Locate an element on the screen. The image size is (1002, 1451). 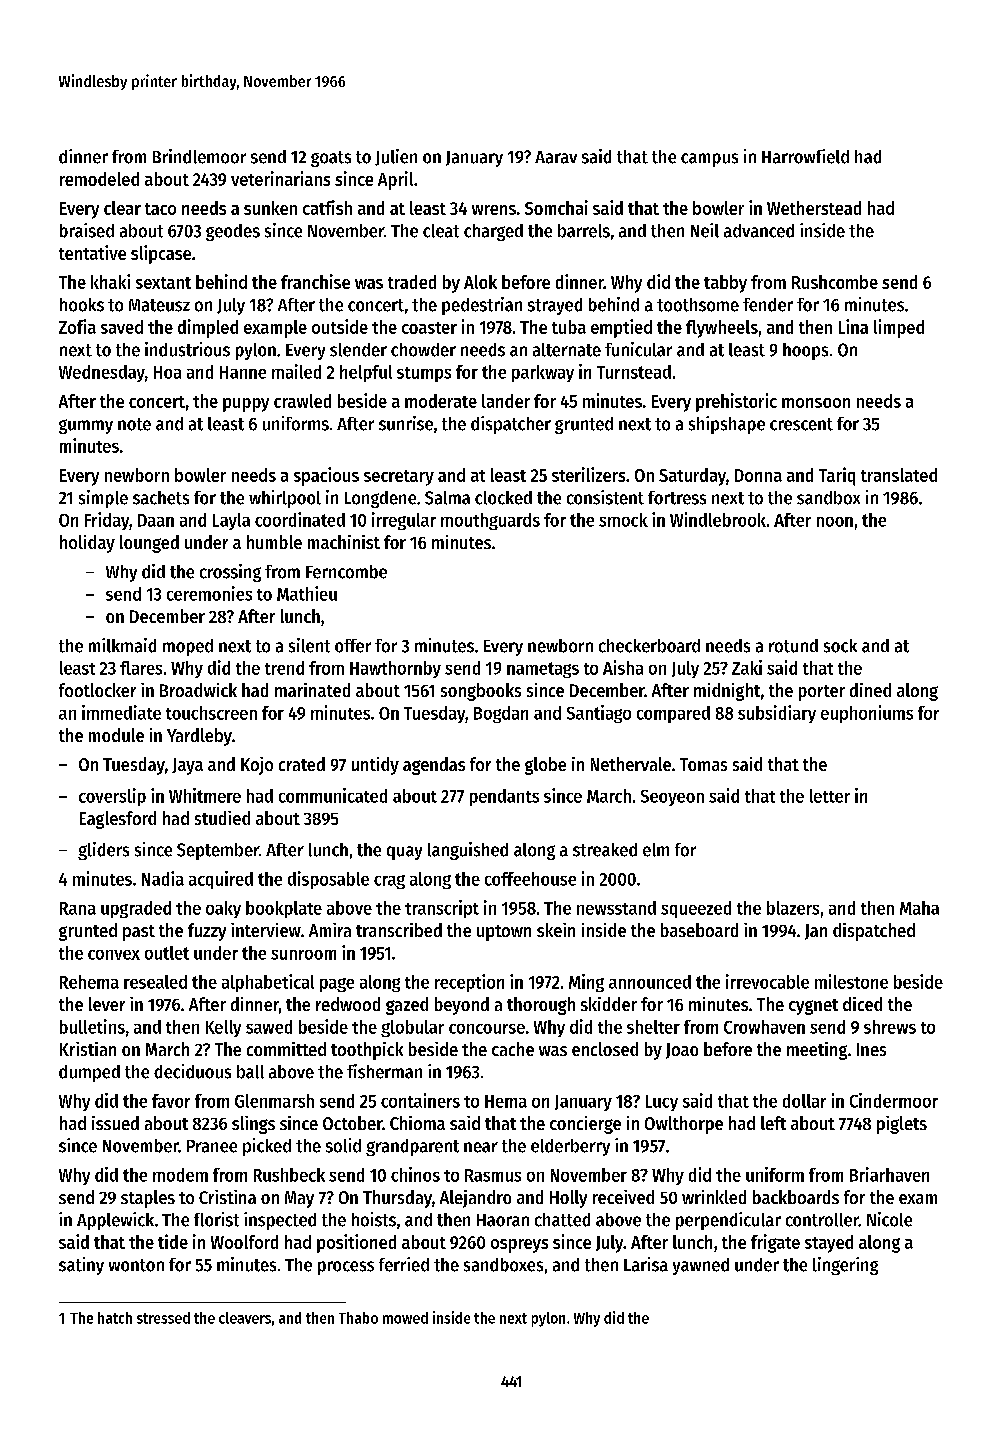
secretary is located at coordinates (399, 478).
